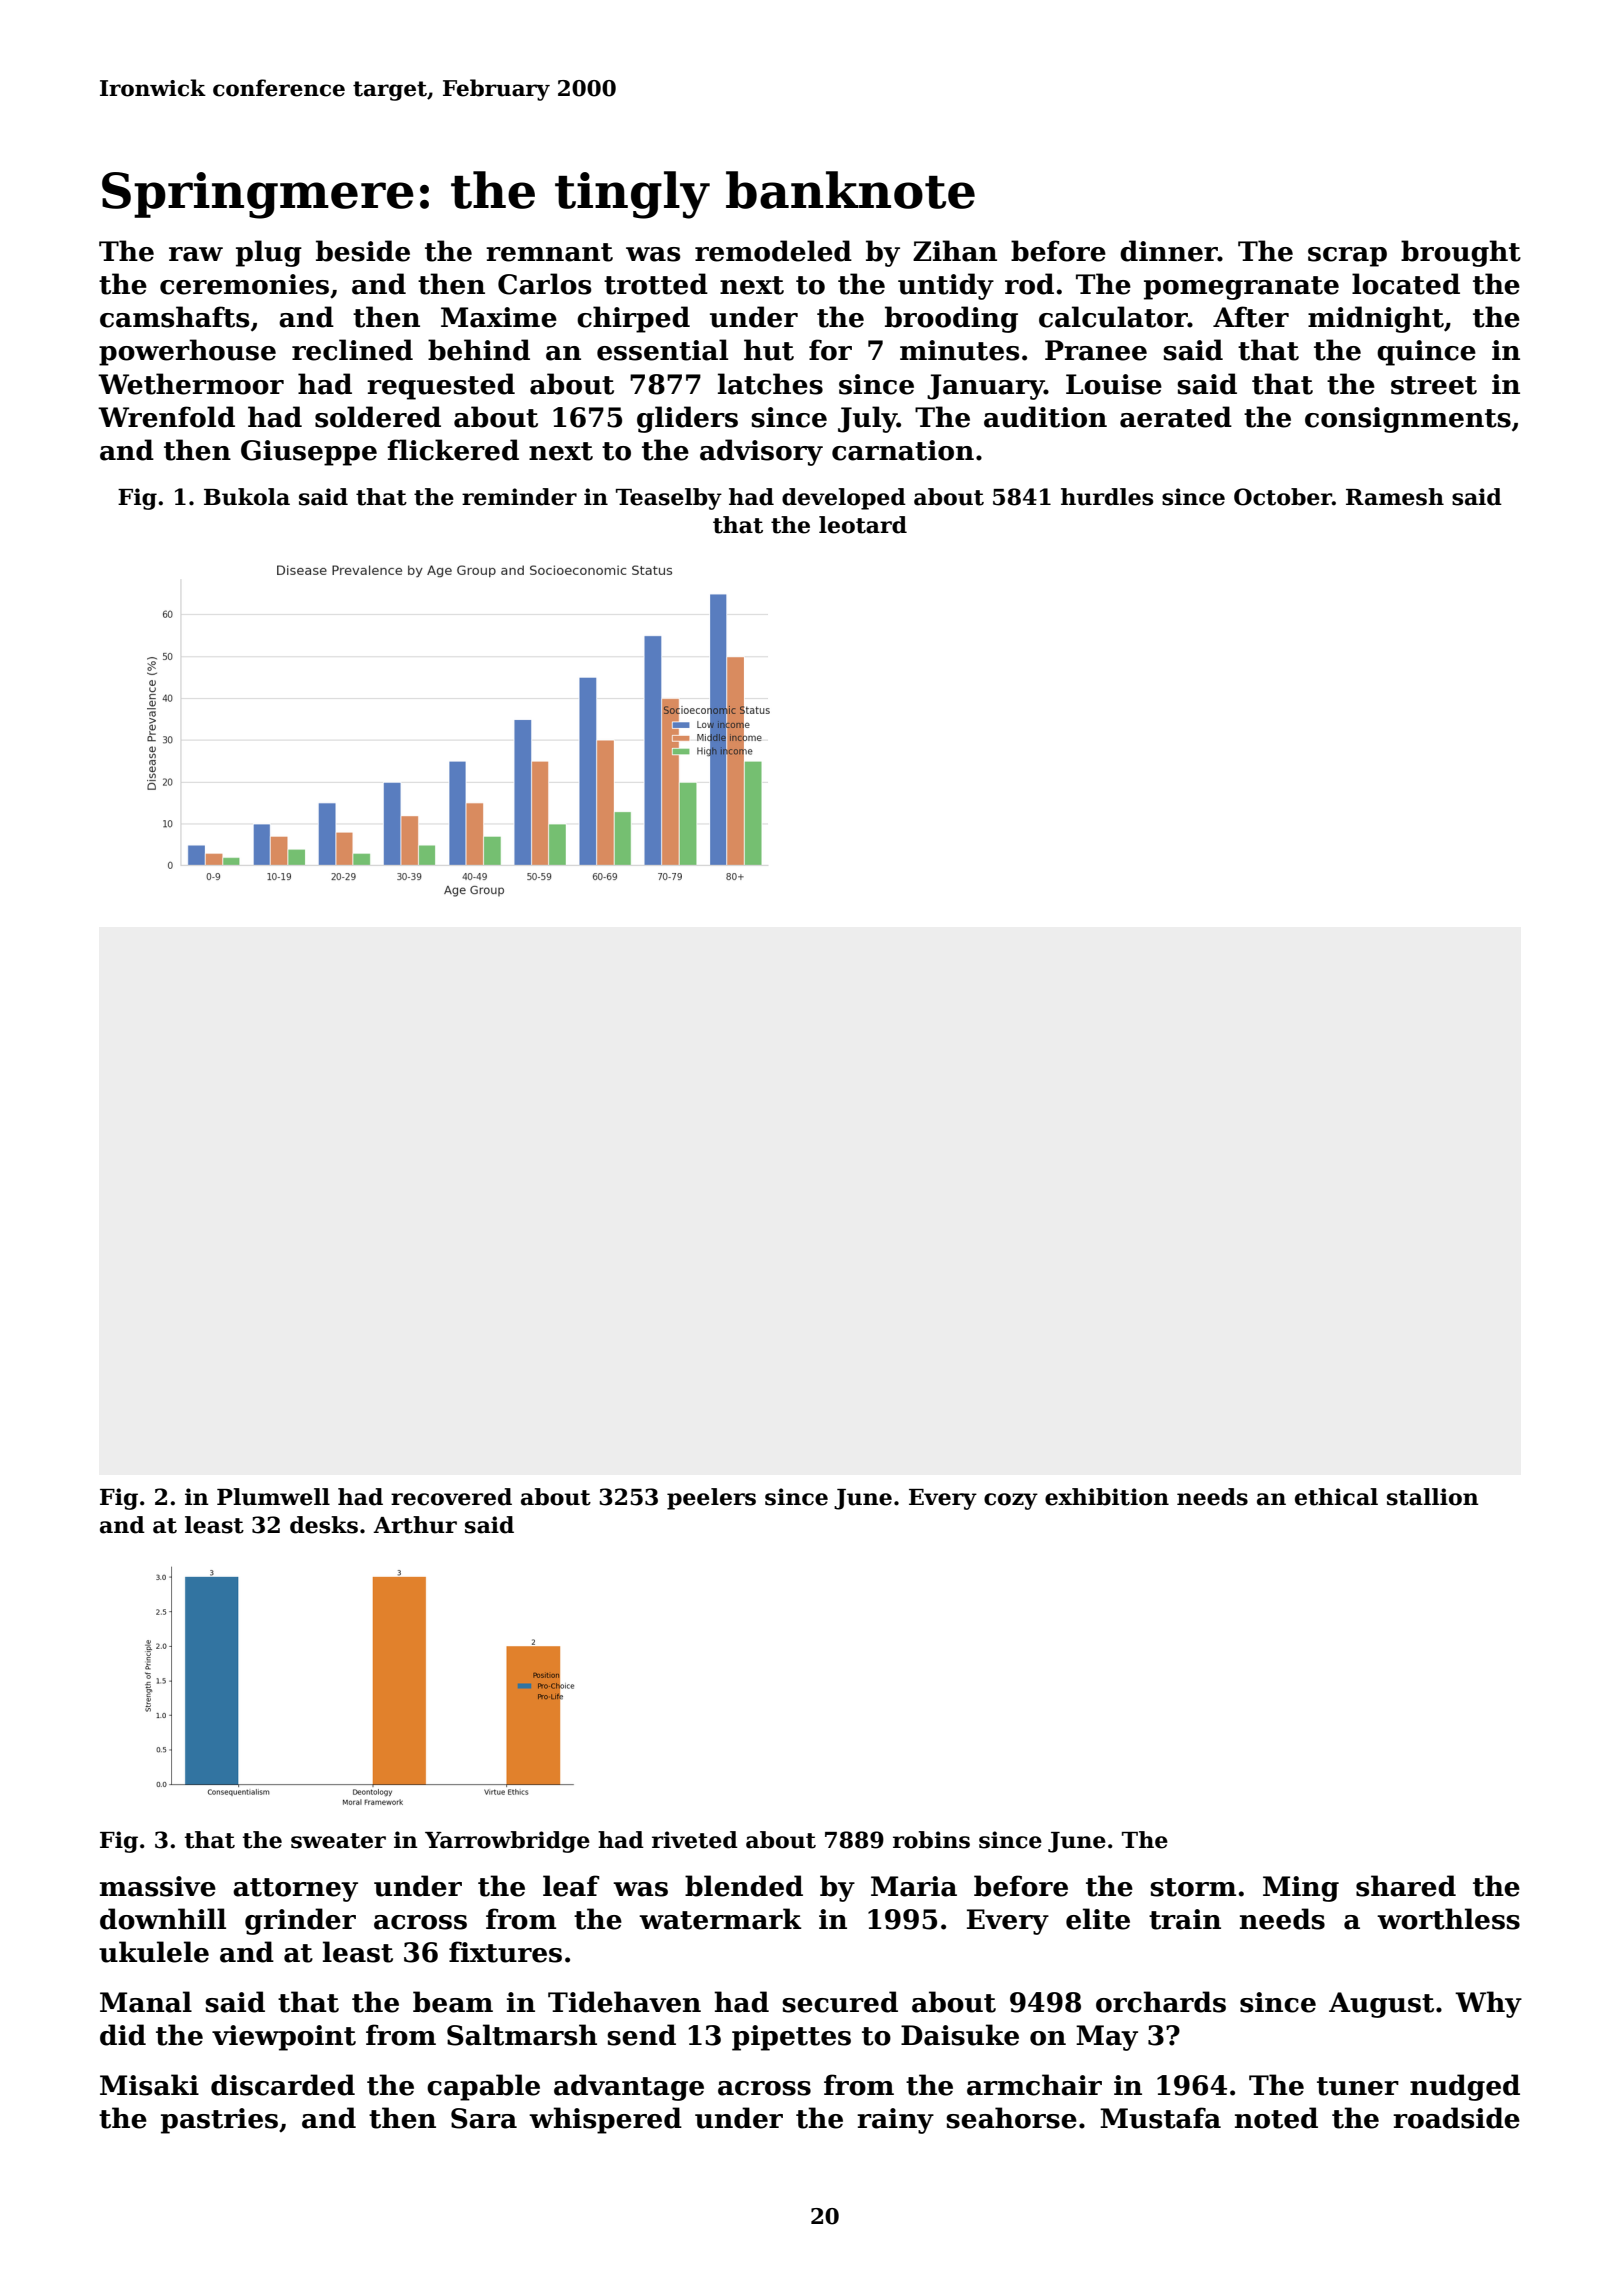  What do you see at coordinates (1107, 497) in the screenshot?
I see `hurdles` at bounding box center [1107, 497].
